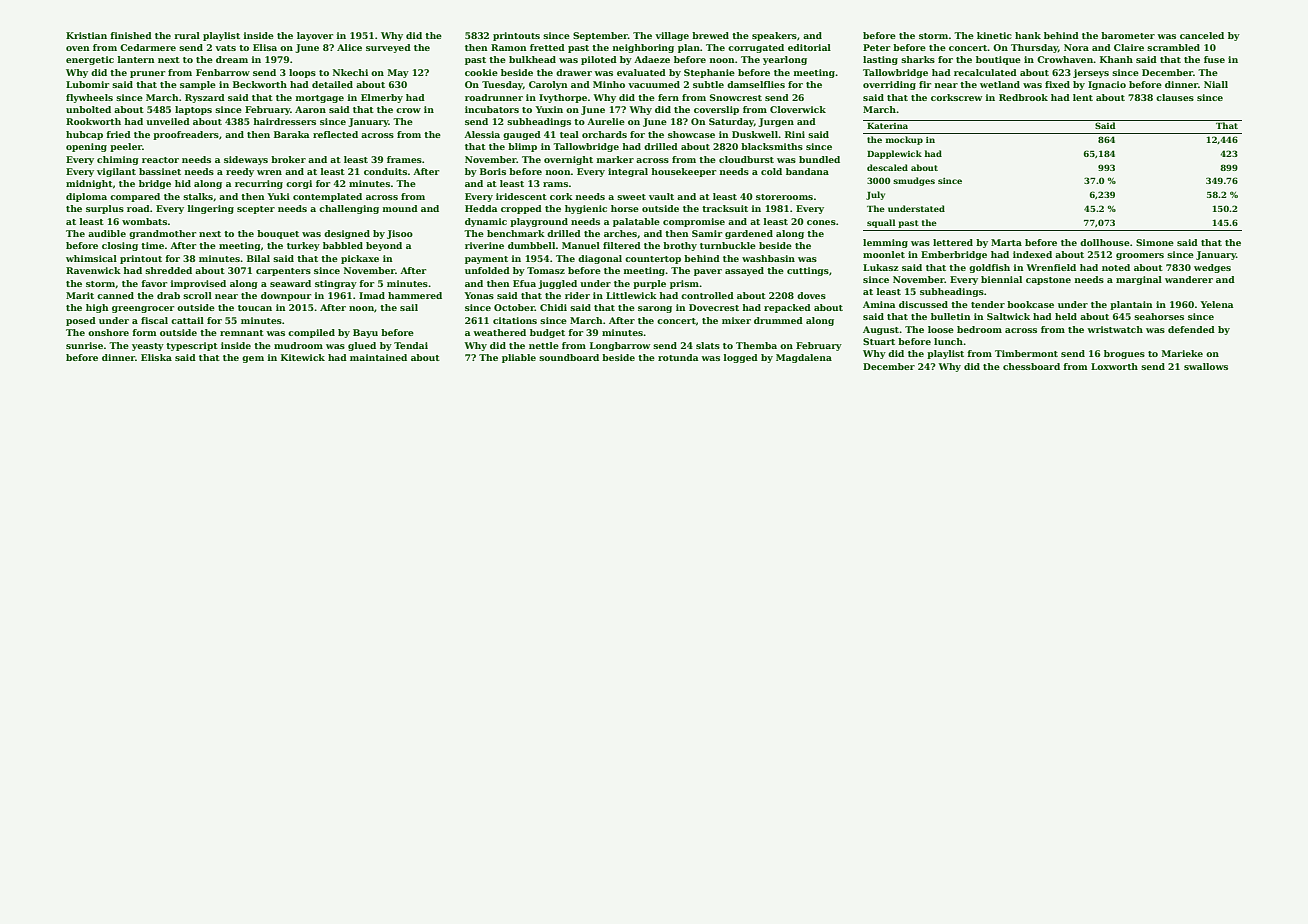 The height and width of the screenshot is (924, 1308). What do you see at coordinates (1202, 35) in the screenshot?
I see `canceled` at bounding box center [1202, 35].
